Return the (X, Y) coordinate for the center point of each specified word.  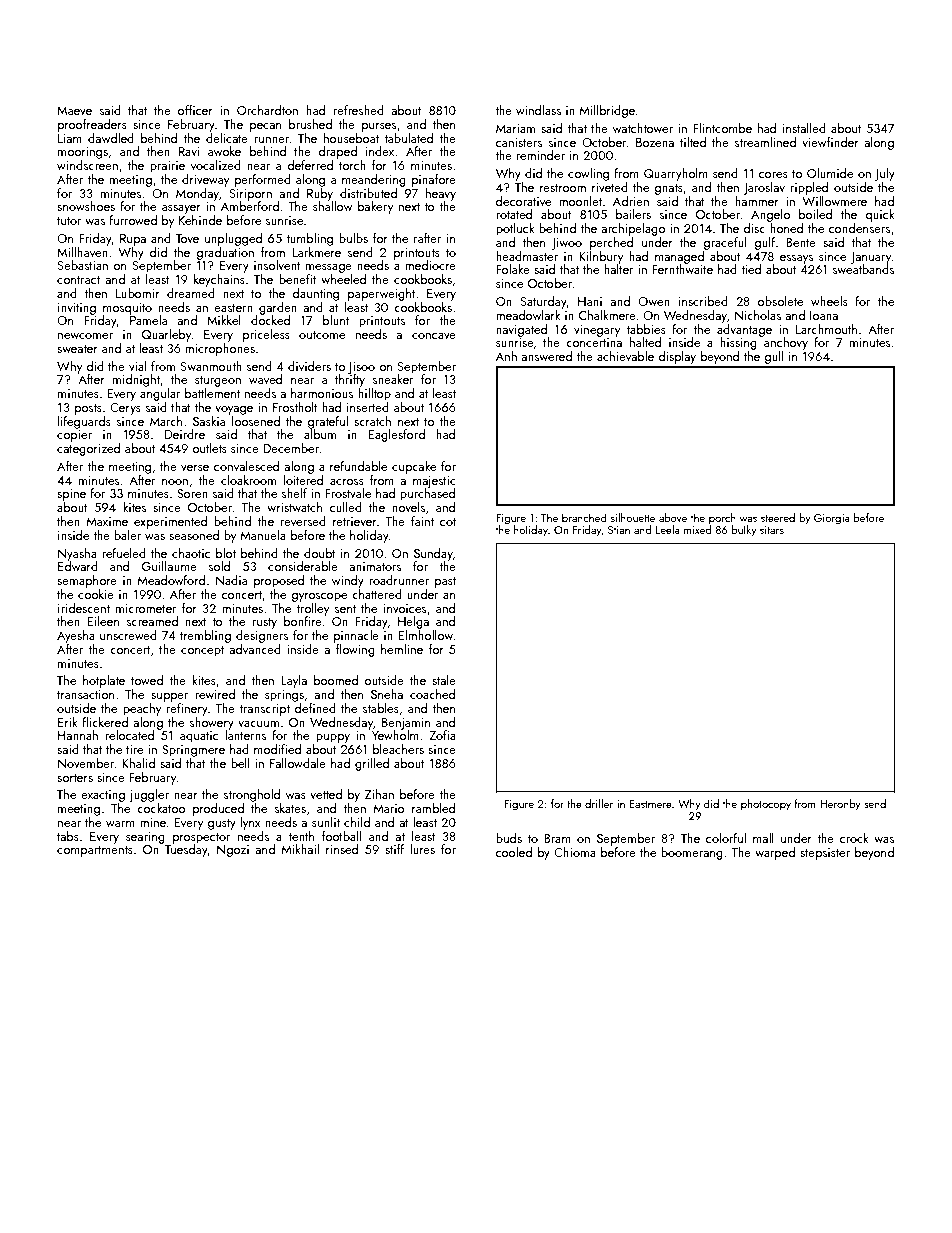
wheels (829, 301)
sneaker (393, 379)
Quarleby (167, 335)
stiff (394, 849)
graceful (725, 243)
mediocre (430, 265)
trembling (205, 636)
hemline (402, 649)
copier (74, 436)
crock (854, 838)
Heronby (840, 805)
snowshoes (86, 206)
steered (778, 517)
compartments (95, 851)
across (347, 482)
